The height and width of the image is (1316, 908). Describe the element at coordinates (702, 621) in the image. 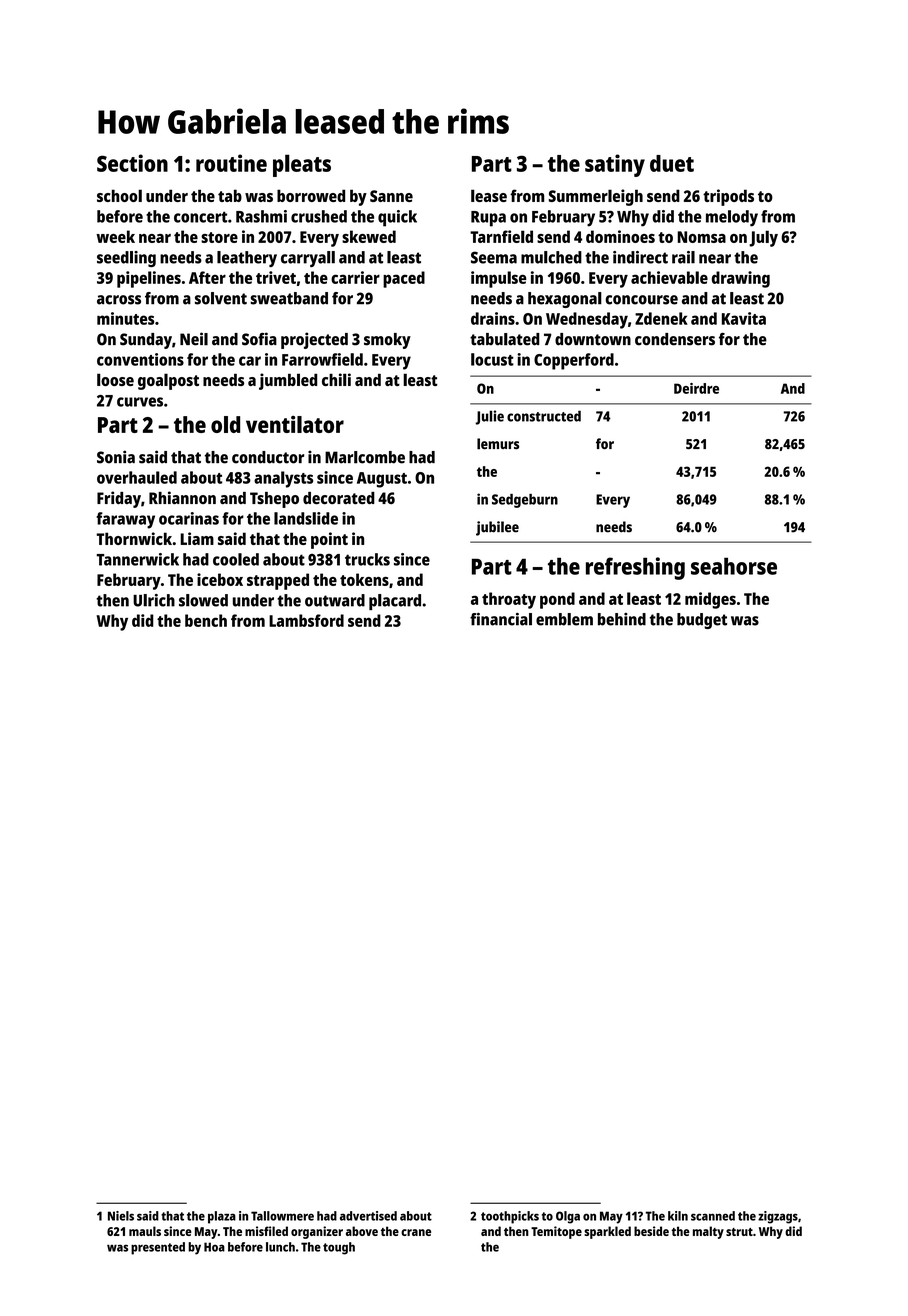

I see `budget` at that location.
